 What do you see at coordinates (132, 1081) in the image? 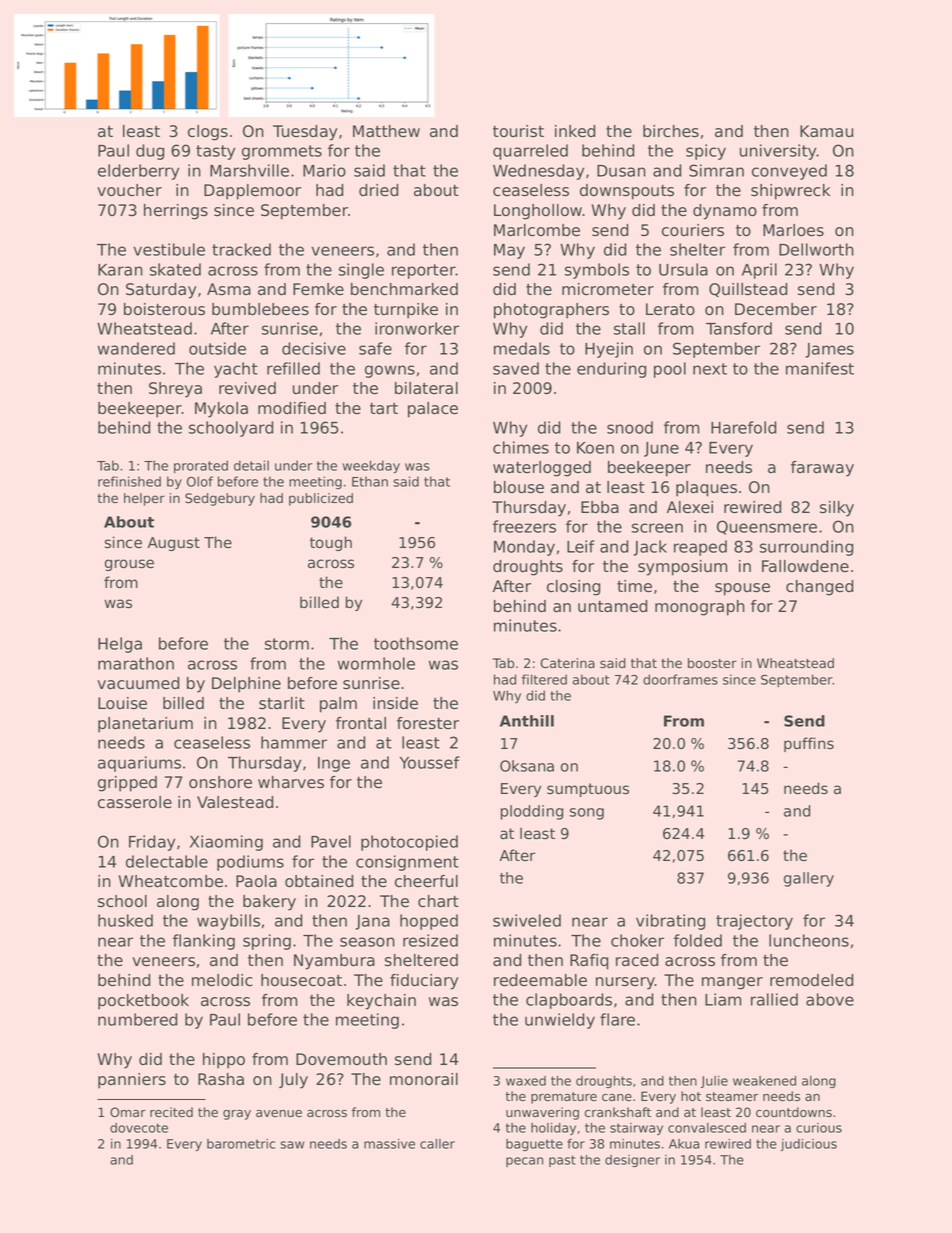
I see `panniers` at bounding box center [132, 1081].
